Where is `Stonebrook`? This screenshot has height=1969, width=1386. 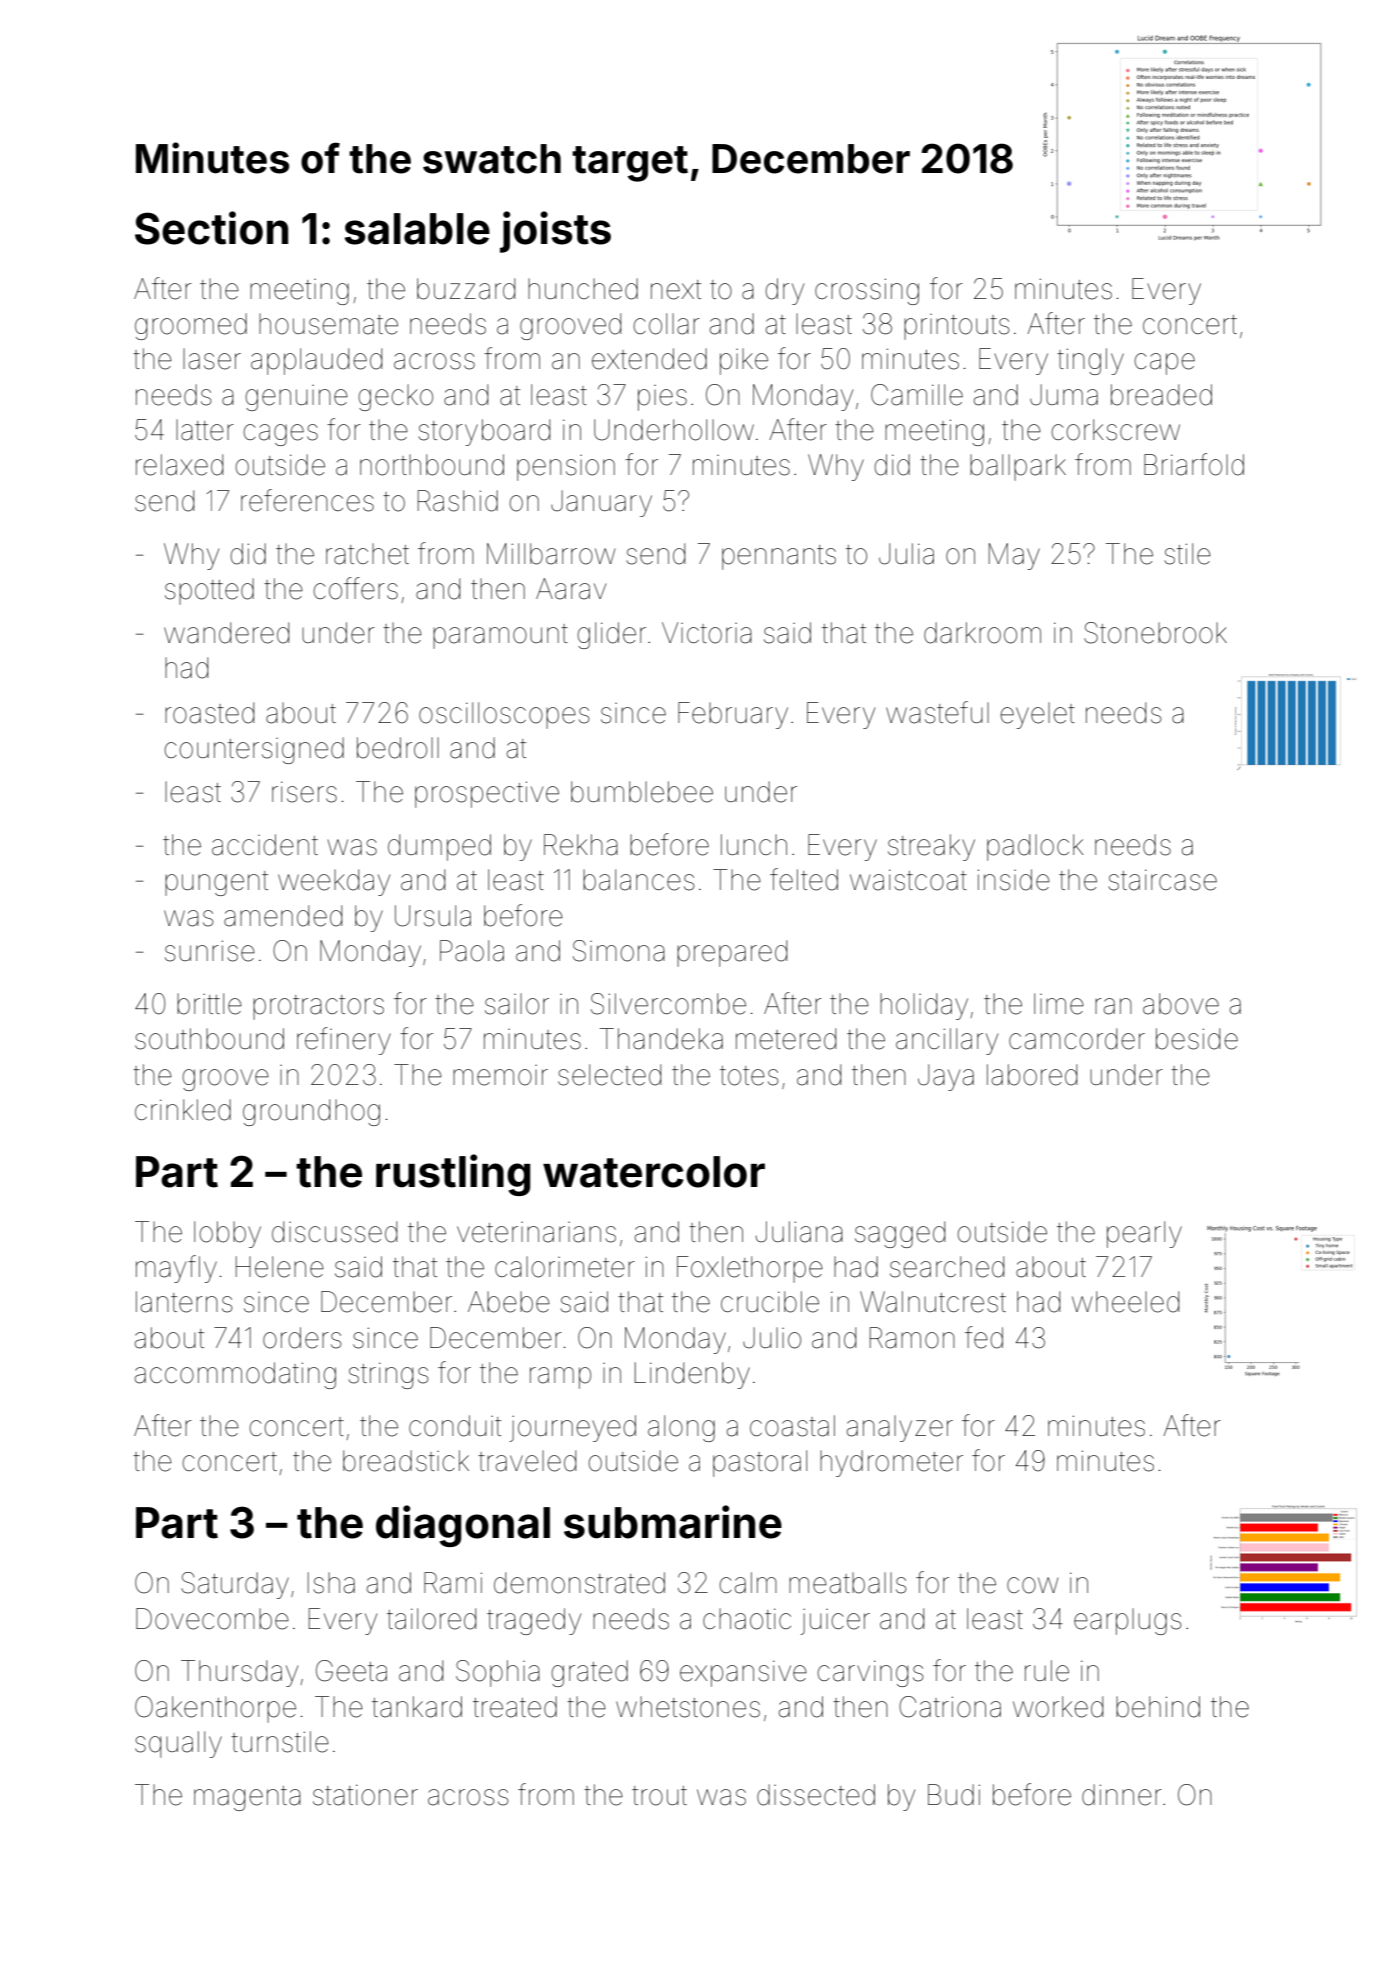 Stonebrook is located at coordinates (1155, 633).
